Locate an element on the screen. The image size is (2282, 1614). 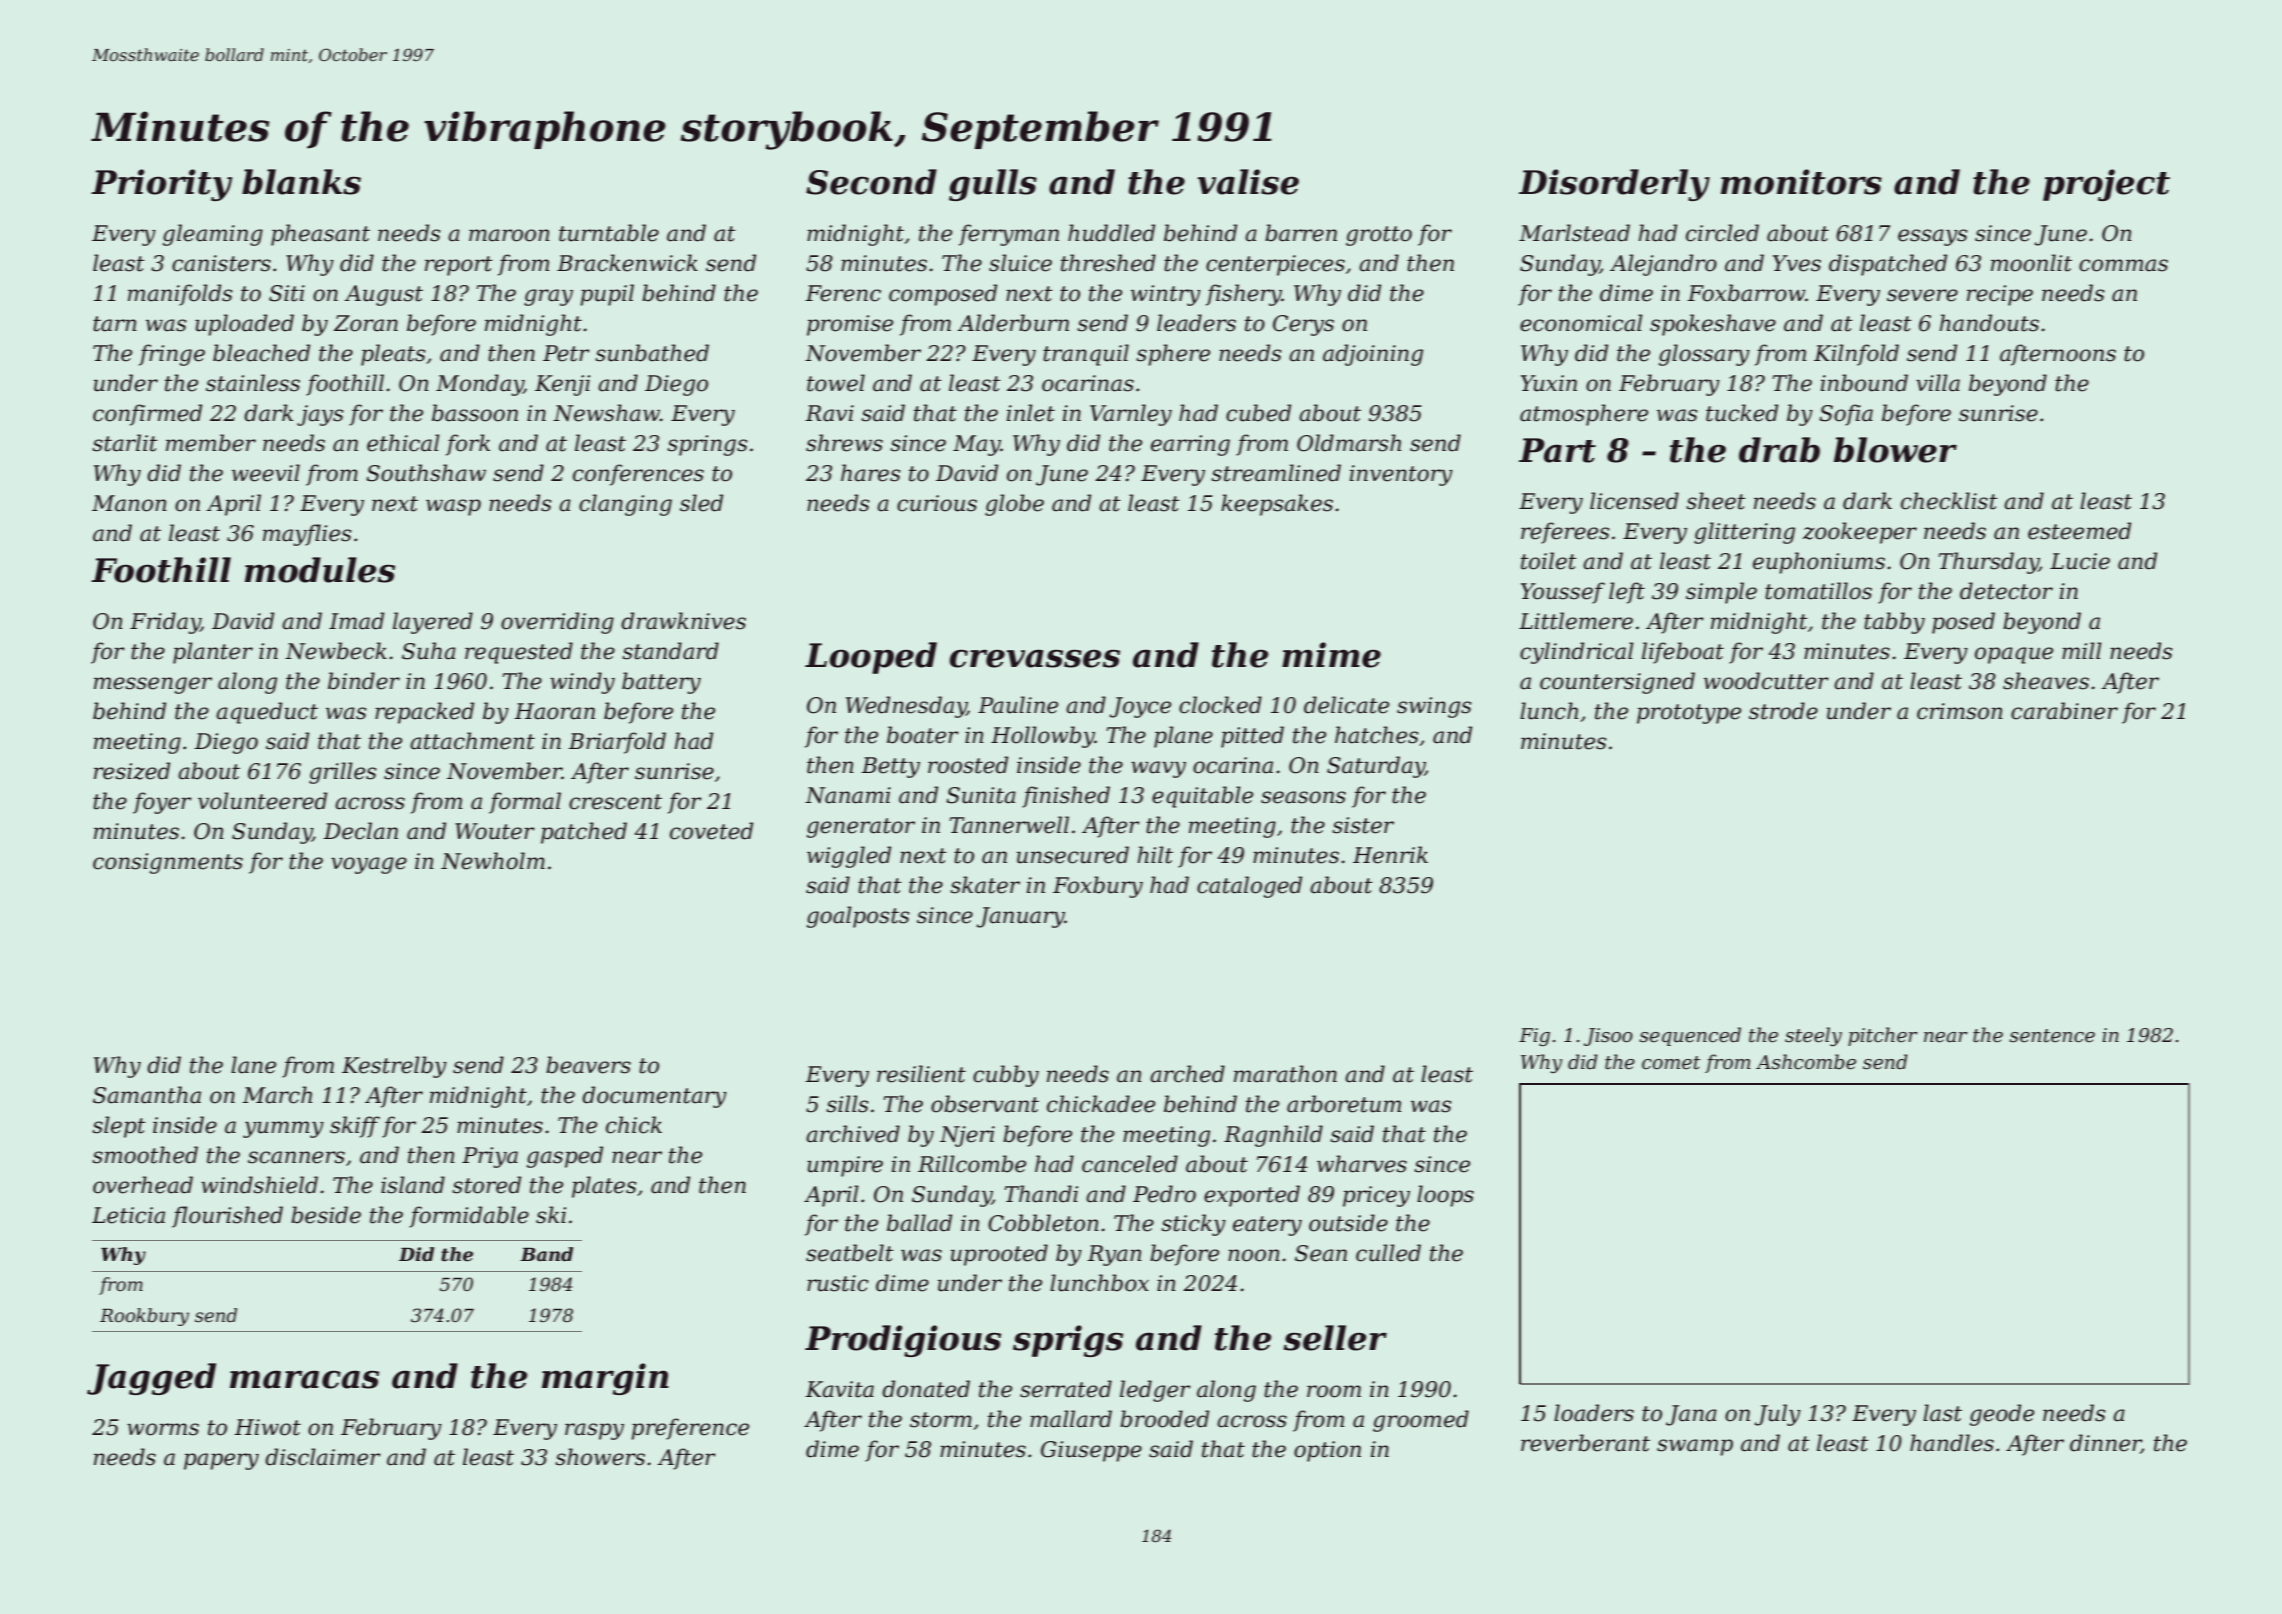
geode is located at coordinates (2002, 1415).
